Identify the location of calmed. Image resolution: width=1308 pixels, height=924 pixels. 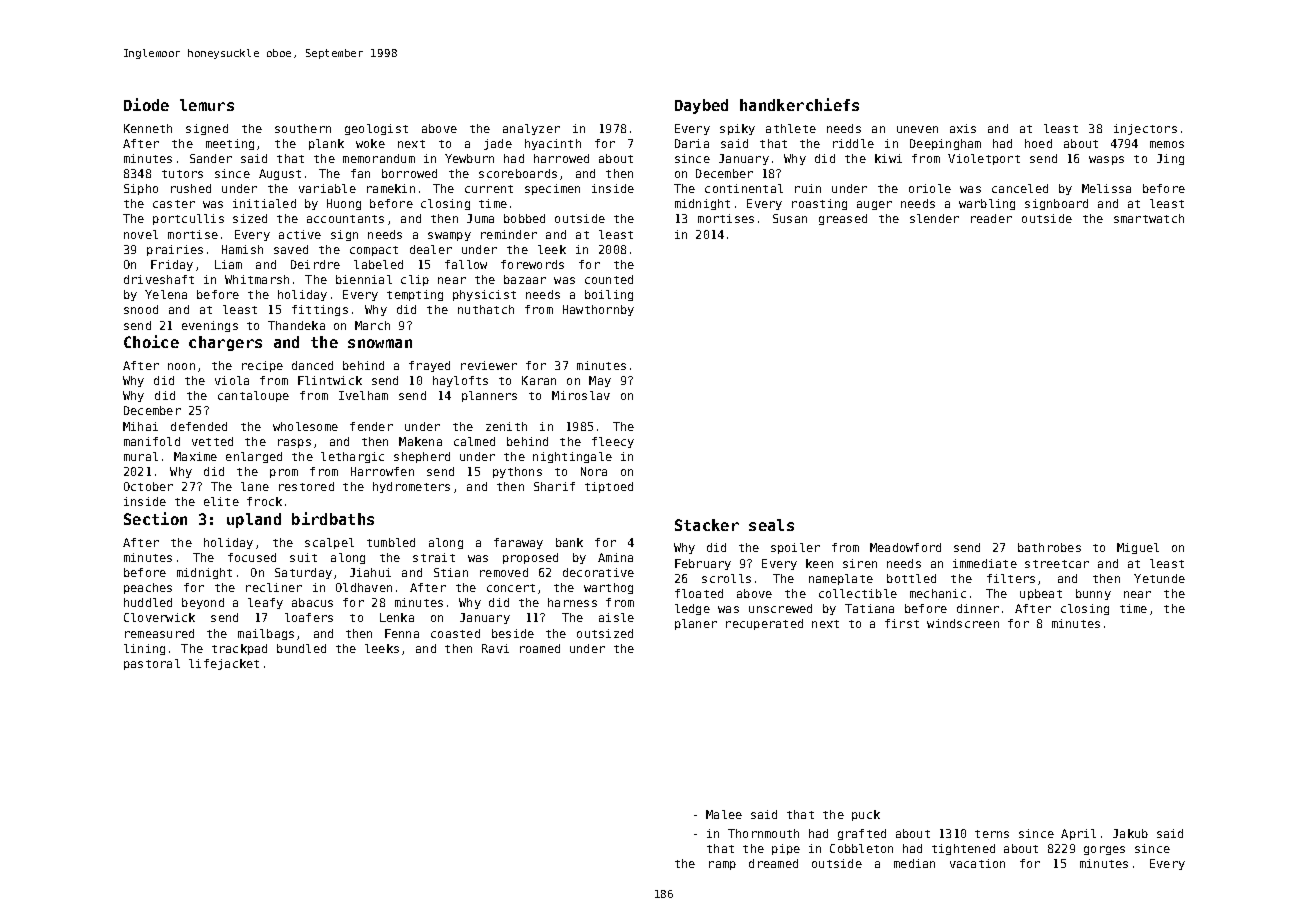
(474, 441).
